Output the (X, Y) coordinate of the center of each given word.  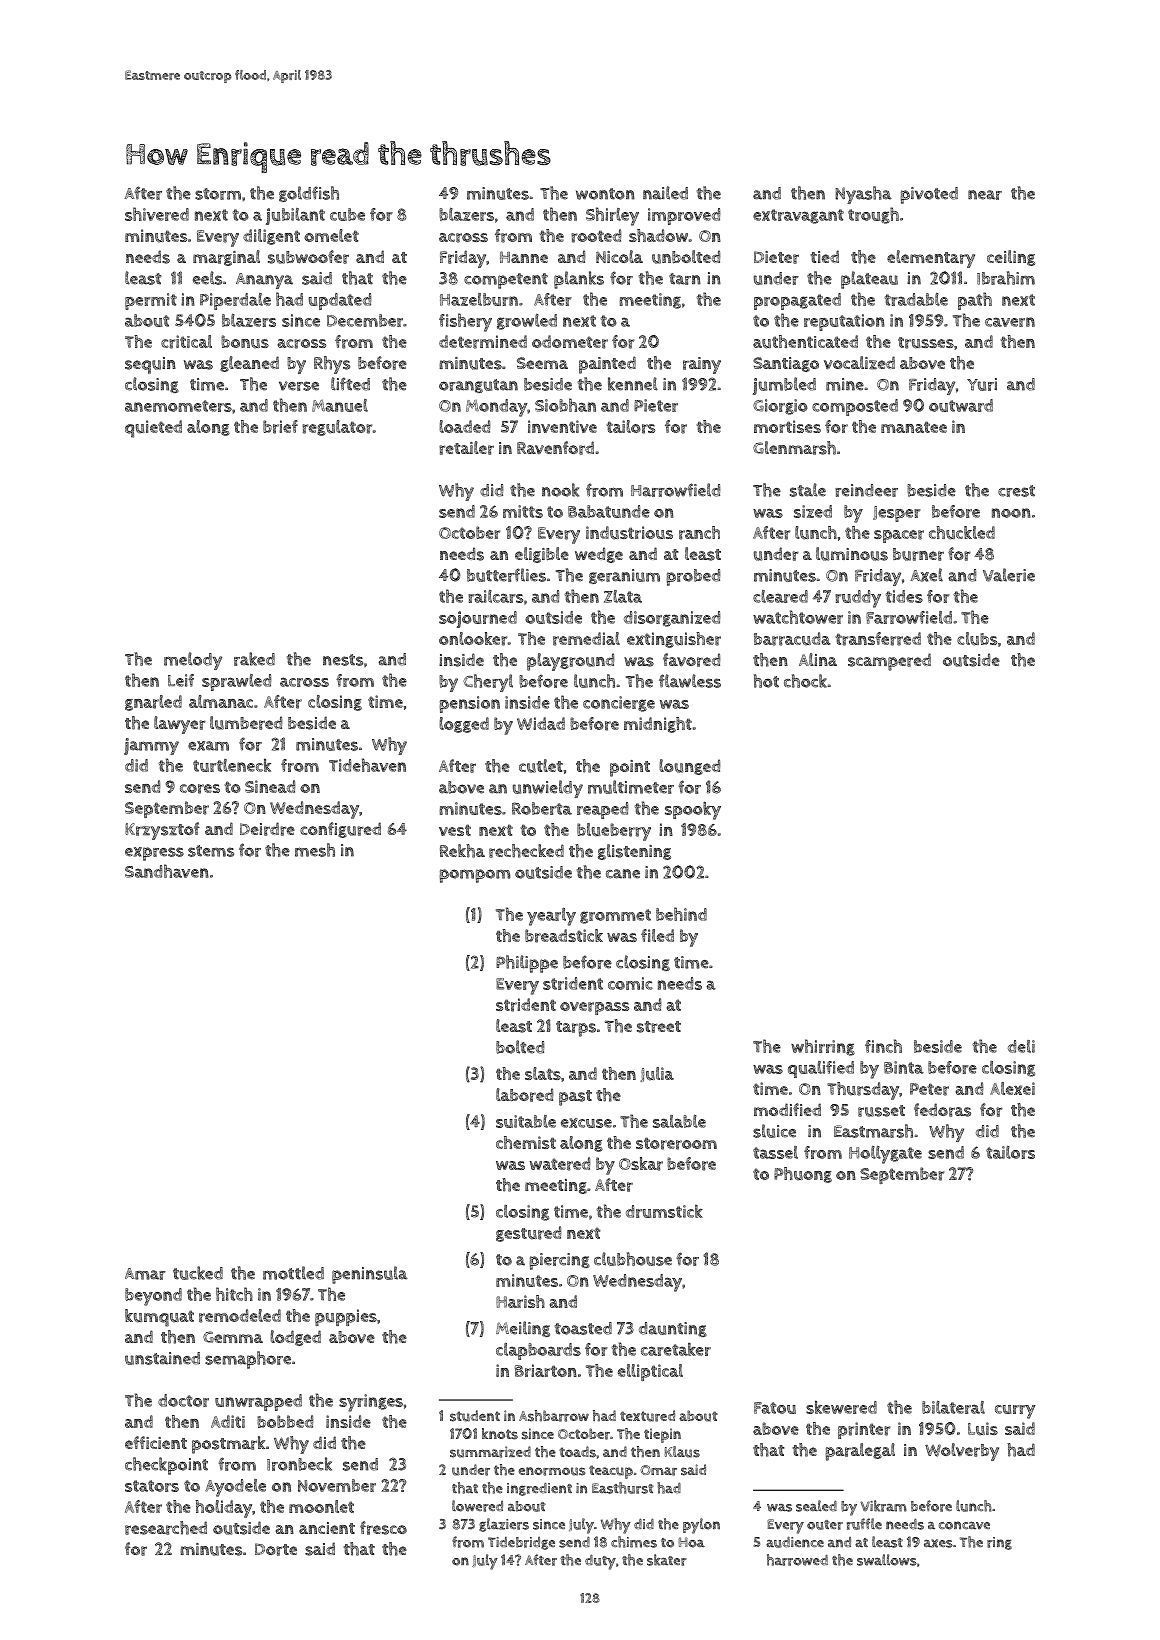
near (985, 195)
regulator (337, 428)
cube (347, 214)
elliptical (650, 1372)
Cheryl (488, 683)
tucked (198, 1273)
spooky (693, 810)
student (475, 1416)
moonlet (321, 1506)
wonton (605, 194)
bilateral (953, 1407)
